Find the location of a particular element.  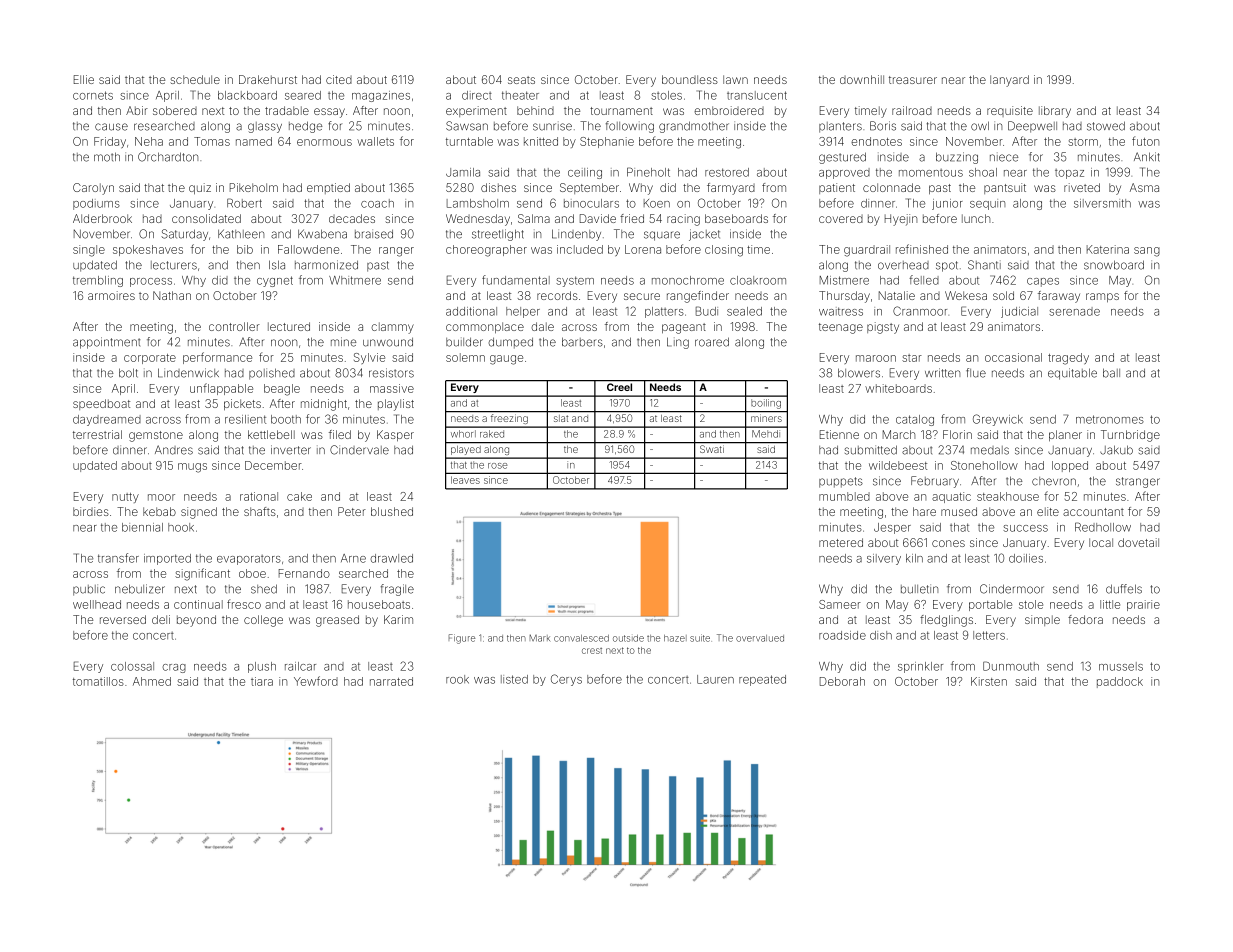

armoires is located at coordinates (111, 295).
